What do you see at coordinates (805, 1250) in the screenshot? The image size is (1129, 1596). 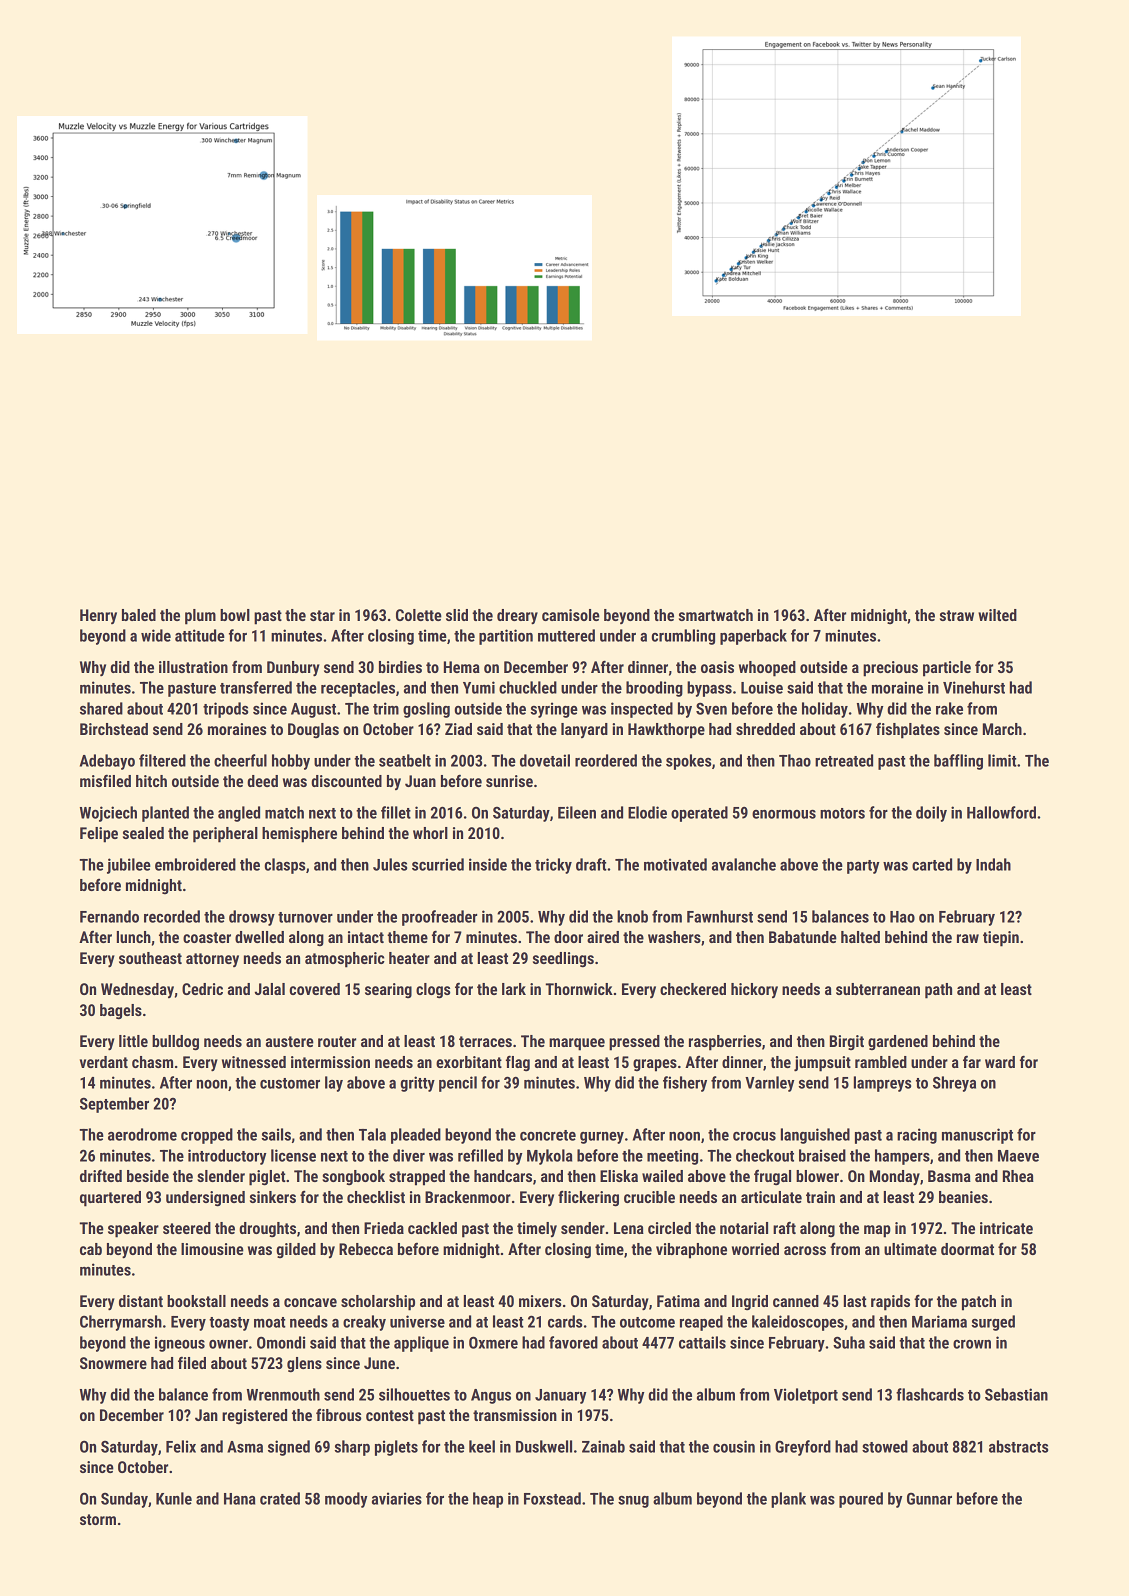 I see `across` at bounding box center [805, 1250].
